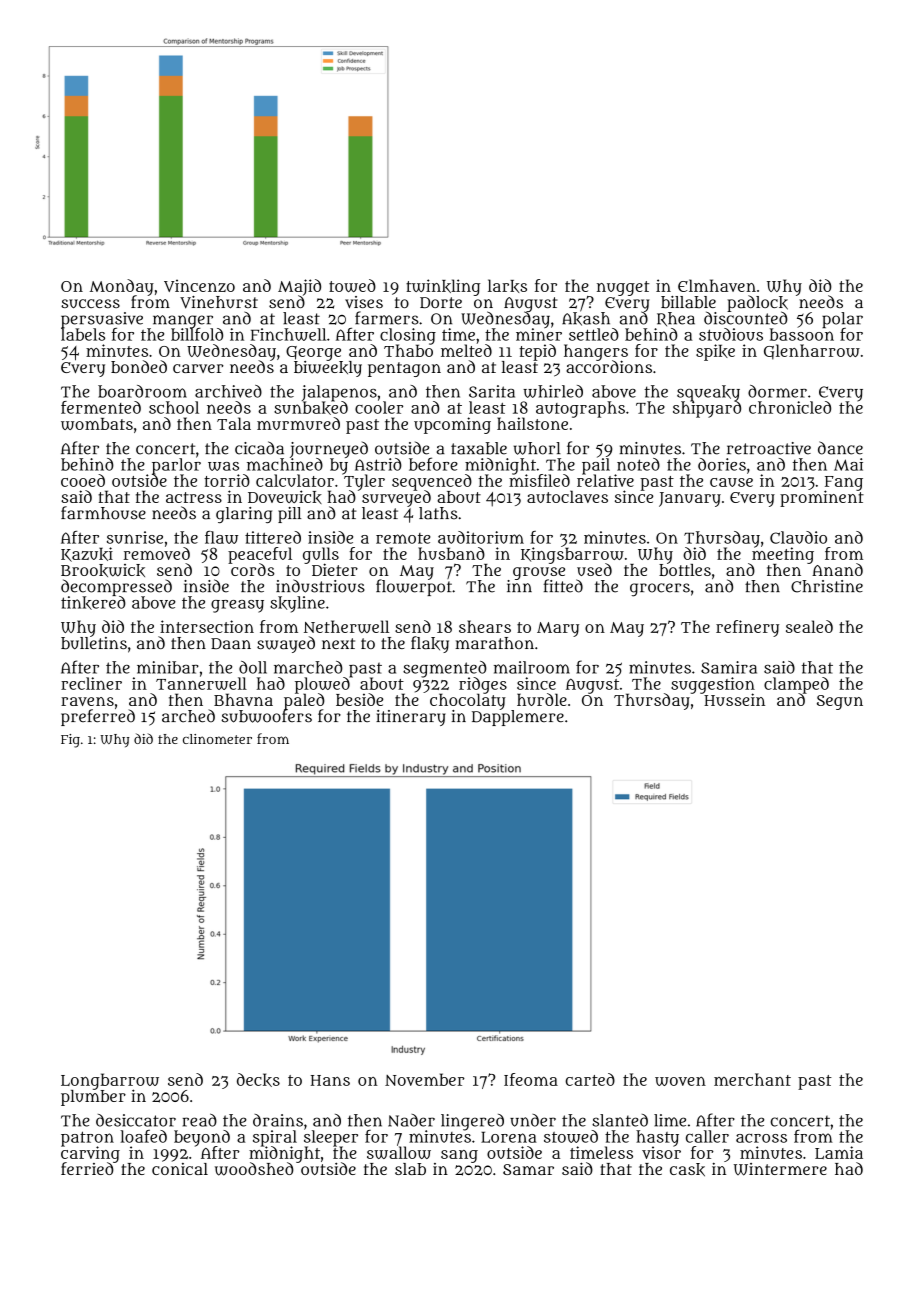 Image resolution: width=924 pixels, height=1314 pixels. I want to click on bulletins, so click(94, 643).
